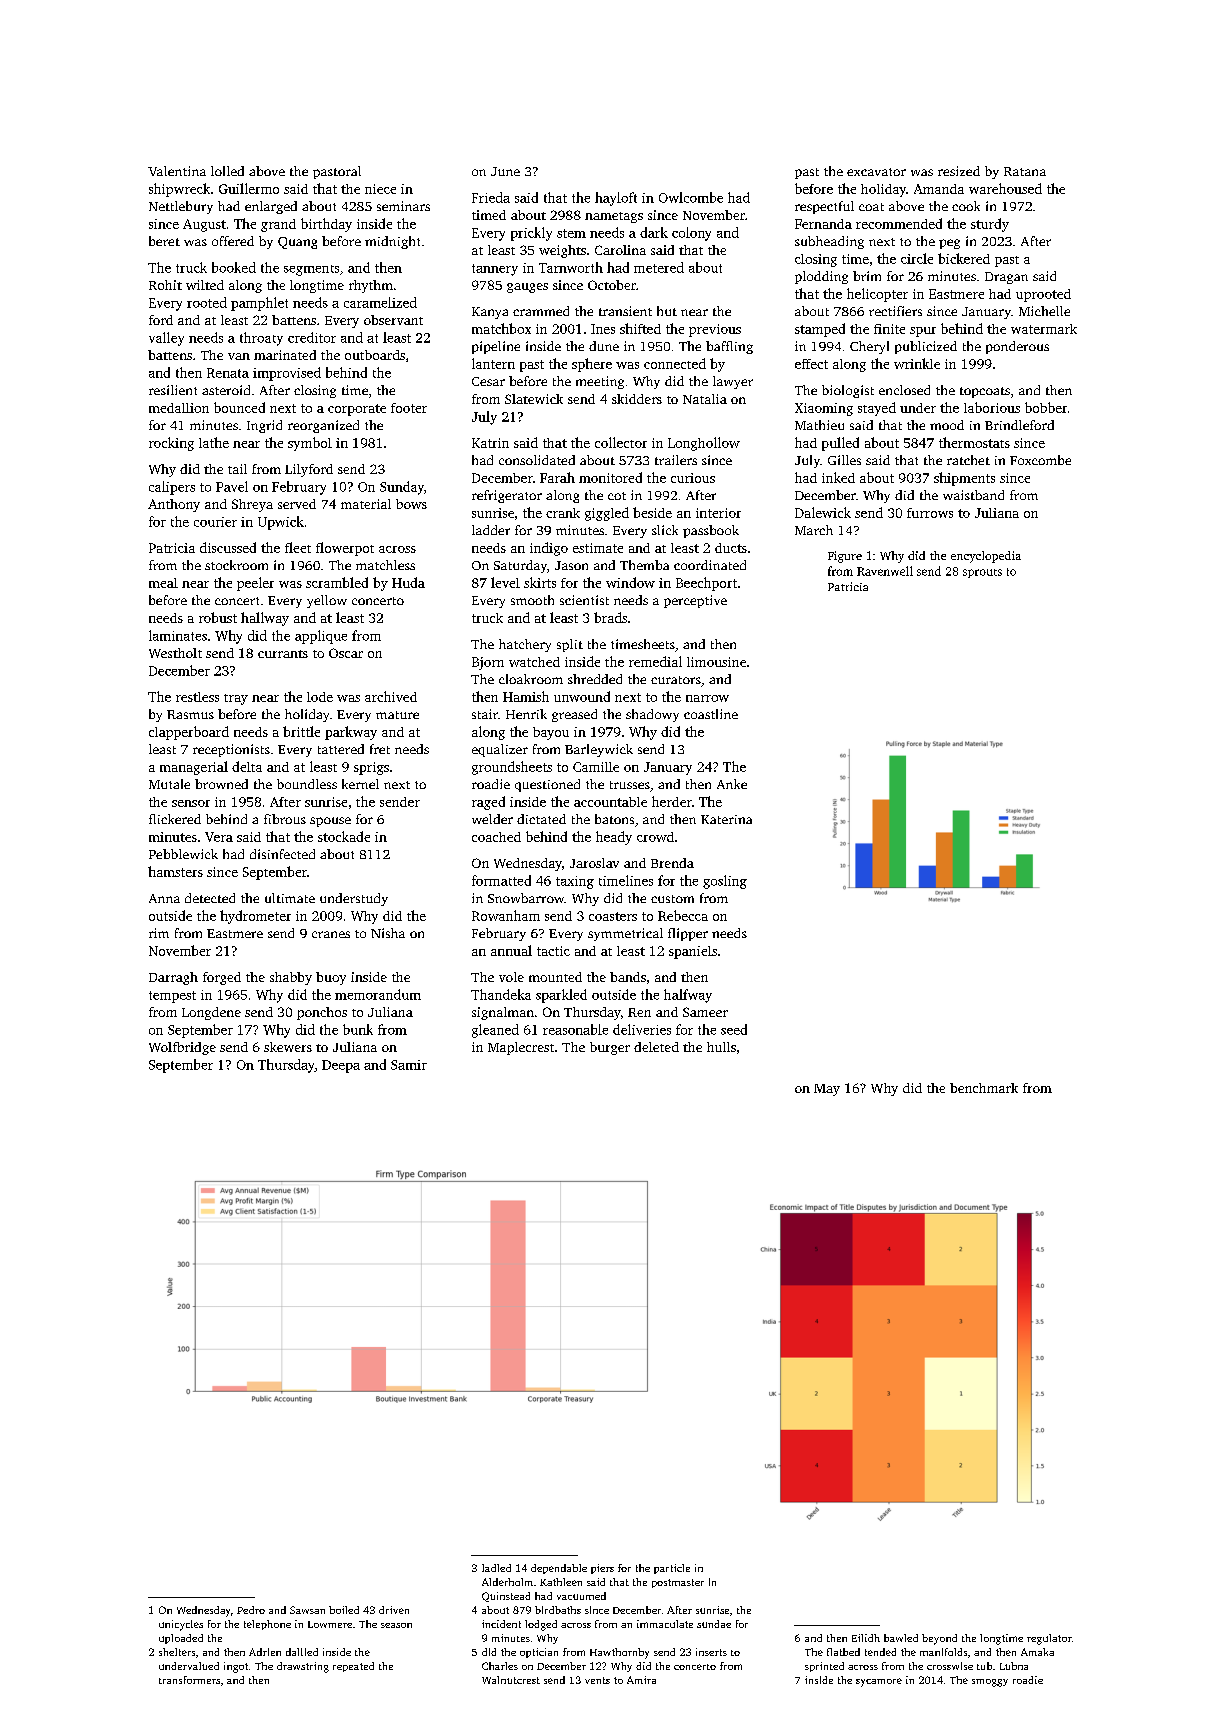 This document has height=1734, width=1226. Describe the element at coordinates (341, 1066) in the document. I see `Deepa` at that location.
